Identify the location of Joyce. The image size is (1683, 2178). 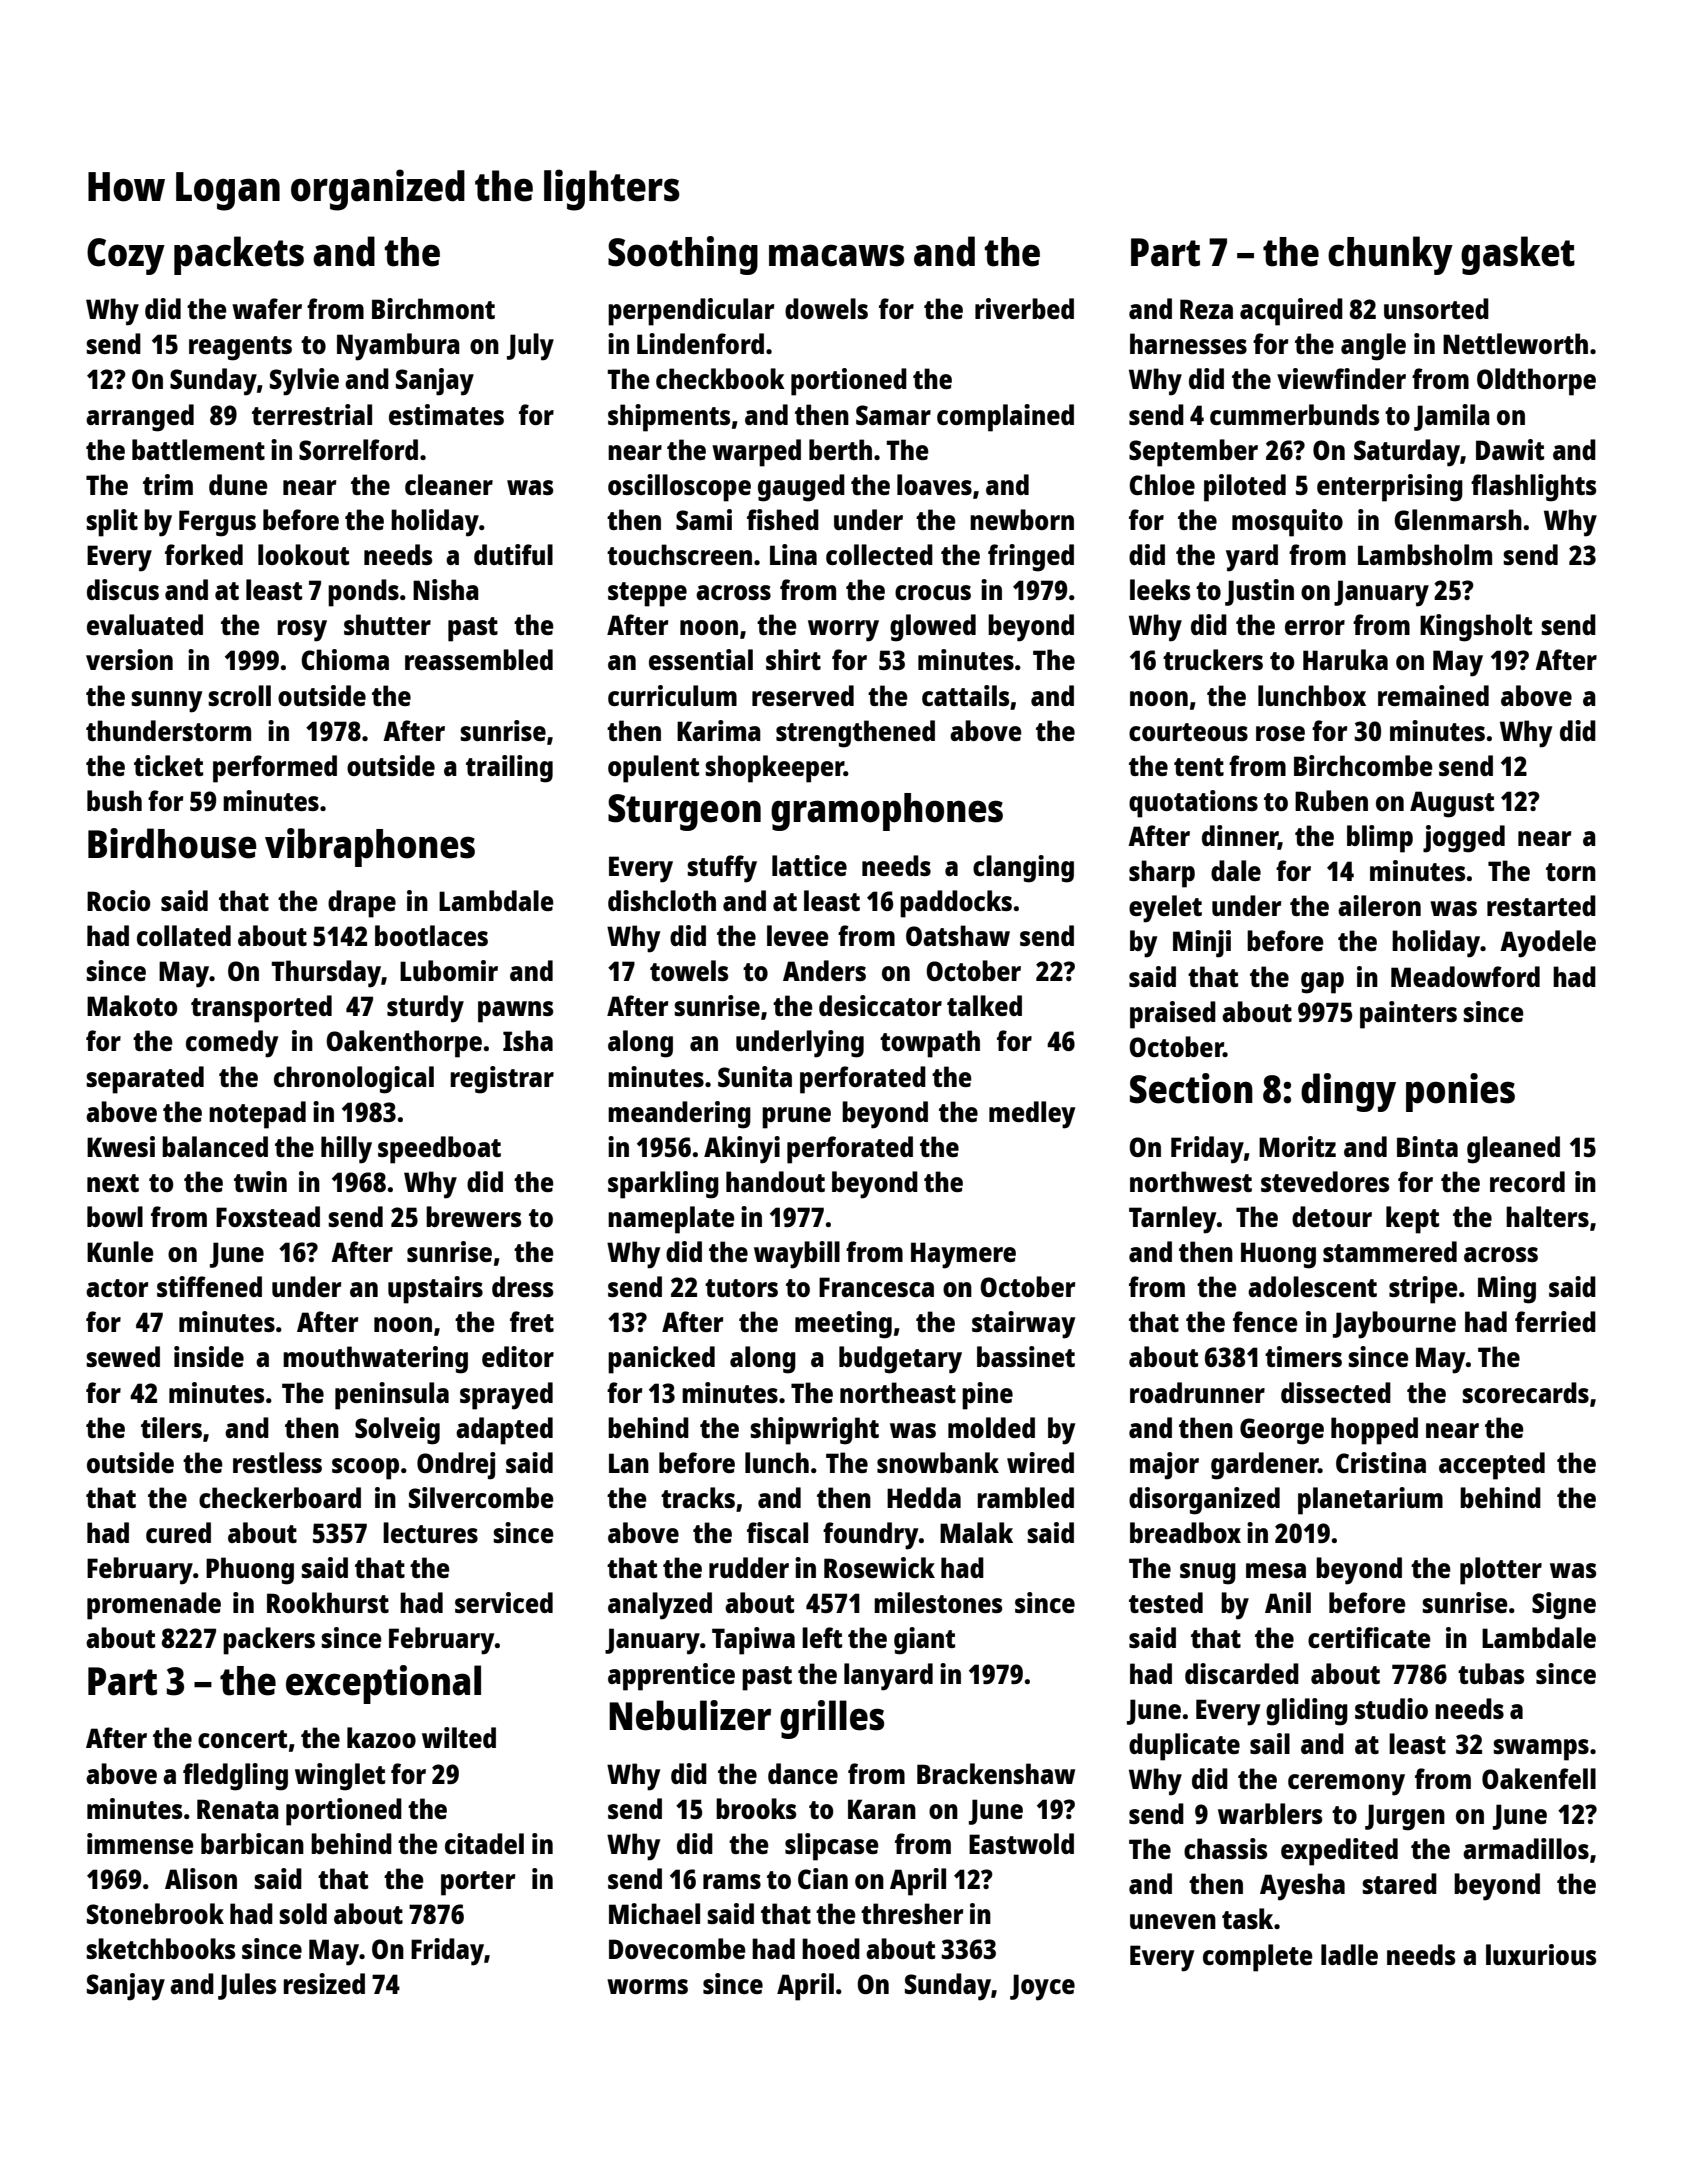
(1042, 1987).
